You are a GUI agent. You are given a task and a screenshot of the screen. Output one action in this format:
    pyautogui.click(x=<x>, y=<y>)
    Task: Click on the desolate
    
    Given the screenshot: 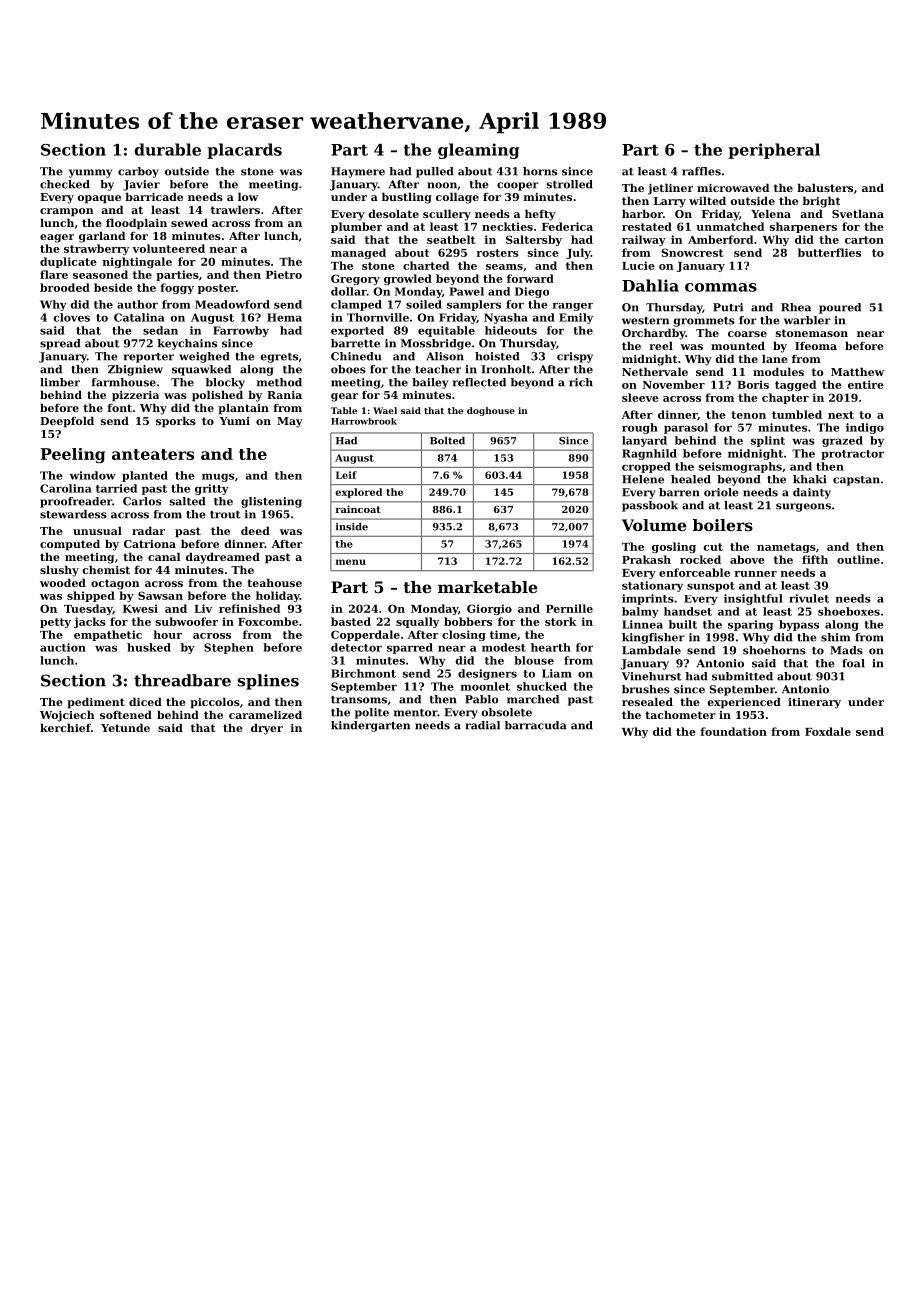 What is the action you would take?
    pyautogui.click(x=394, y=213)
